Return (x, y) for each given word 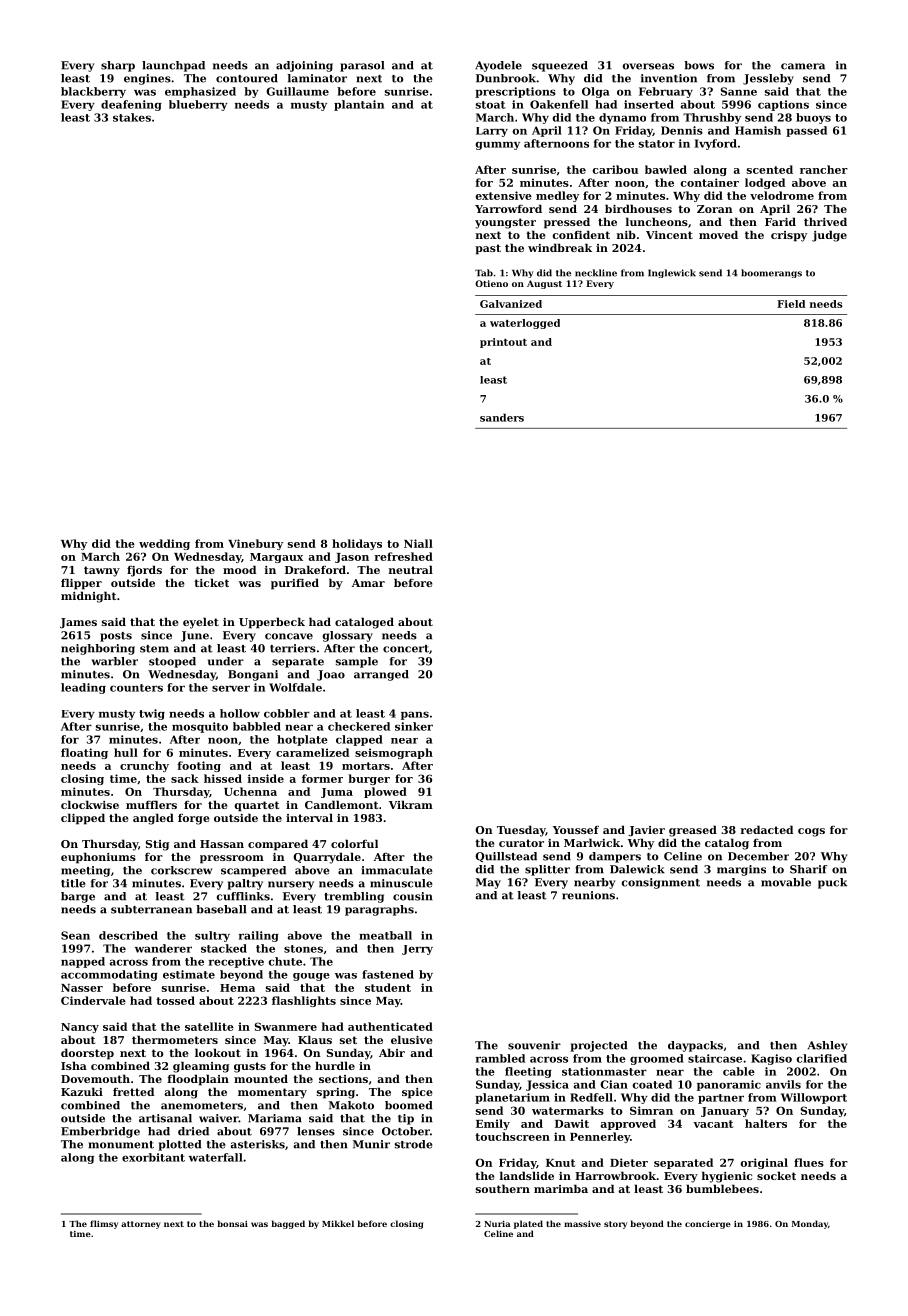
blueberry (198, 105)
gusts (250, 1067)
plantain (359, 105)
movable (786, 882)
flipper (81, 584)
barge (78, 897)
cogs (811, 832)
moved (718, 234)
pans (415, 715)
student (388, 987)
